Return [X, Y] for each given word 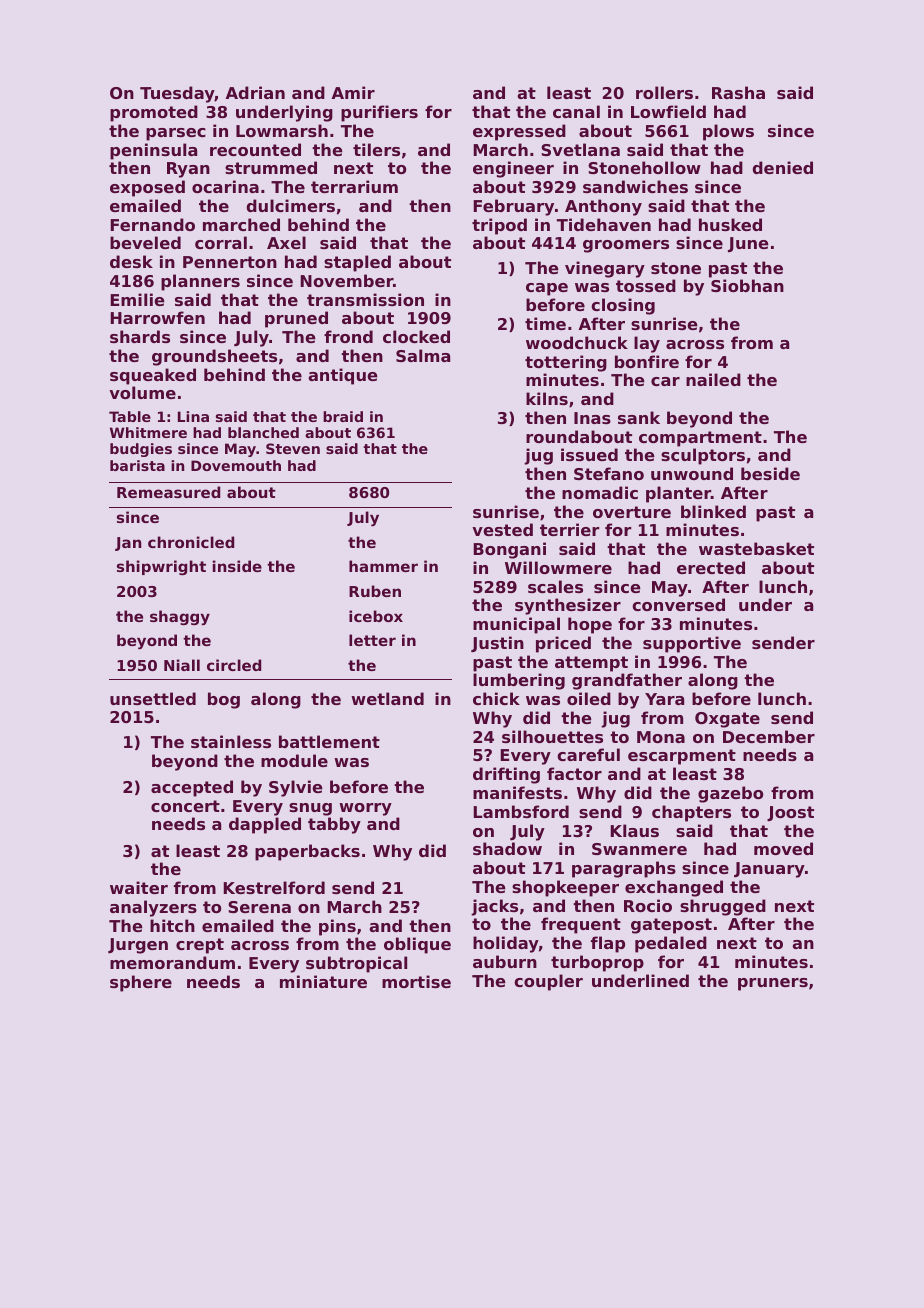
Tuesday [177, 94]
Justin [497, 644]
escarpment [682, 757]
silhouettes [552, 736]
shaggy [180, 617]
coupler [548, 982]
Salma [423, 355]
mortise [416, 981]
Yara [664, 699]
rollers [664, 92]
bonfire [647, 361]
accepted [192, 788]
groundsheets [214, 357]
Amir [353, 92]
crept [200, 946]
